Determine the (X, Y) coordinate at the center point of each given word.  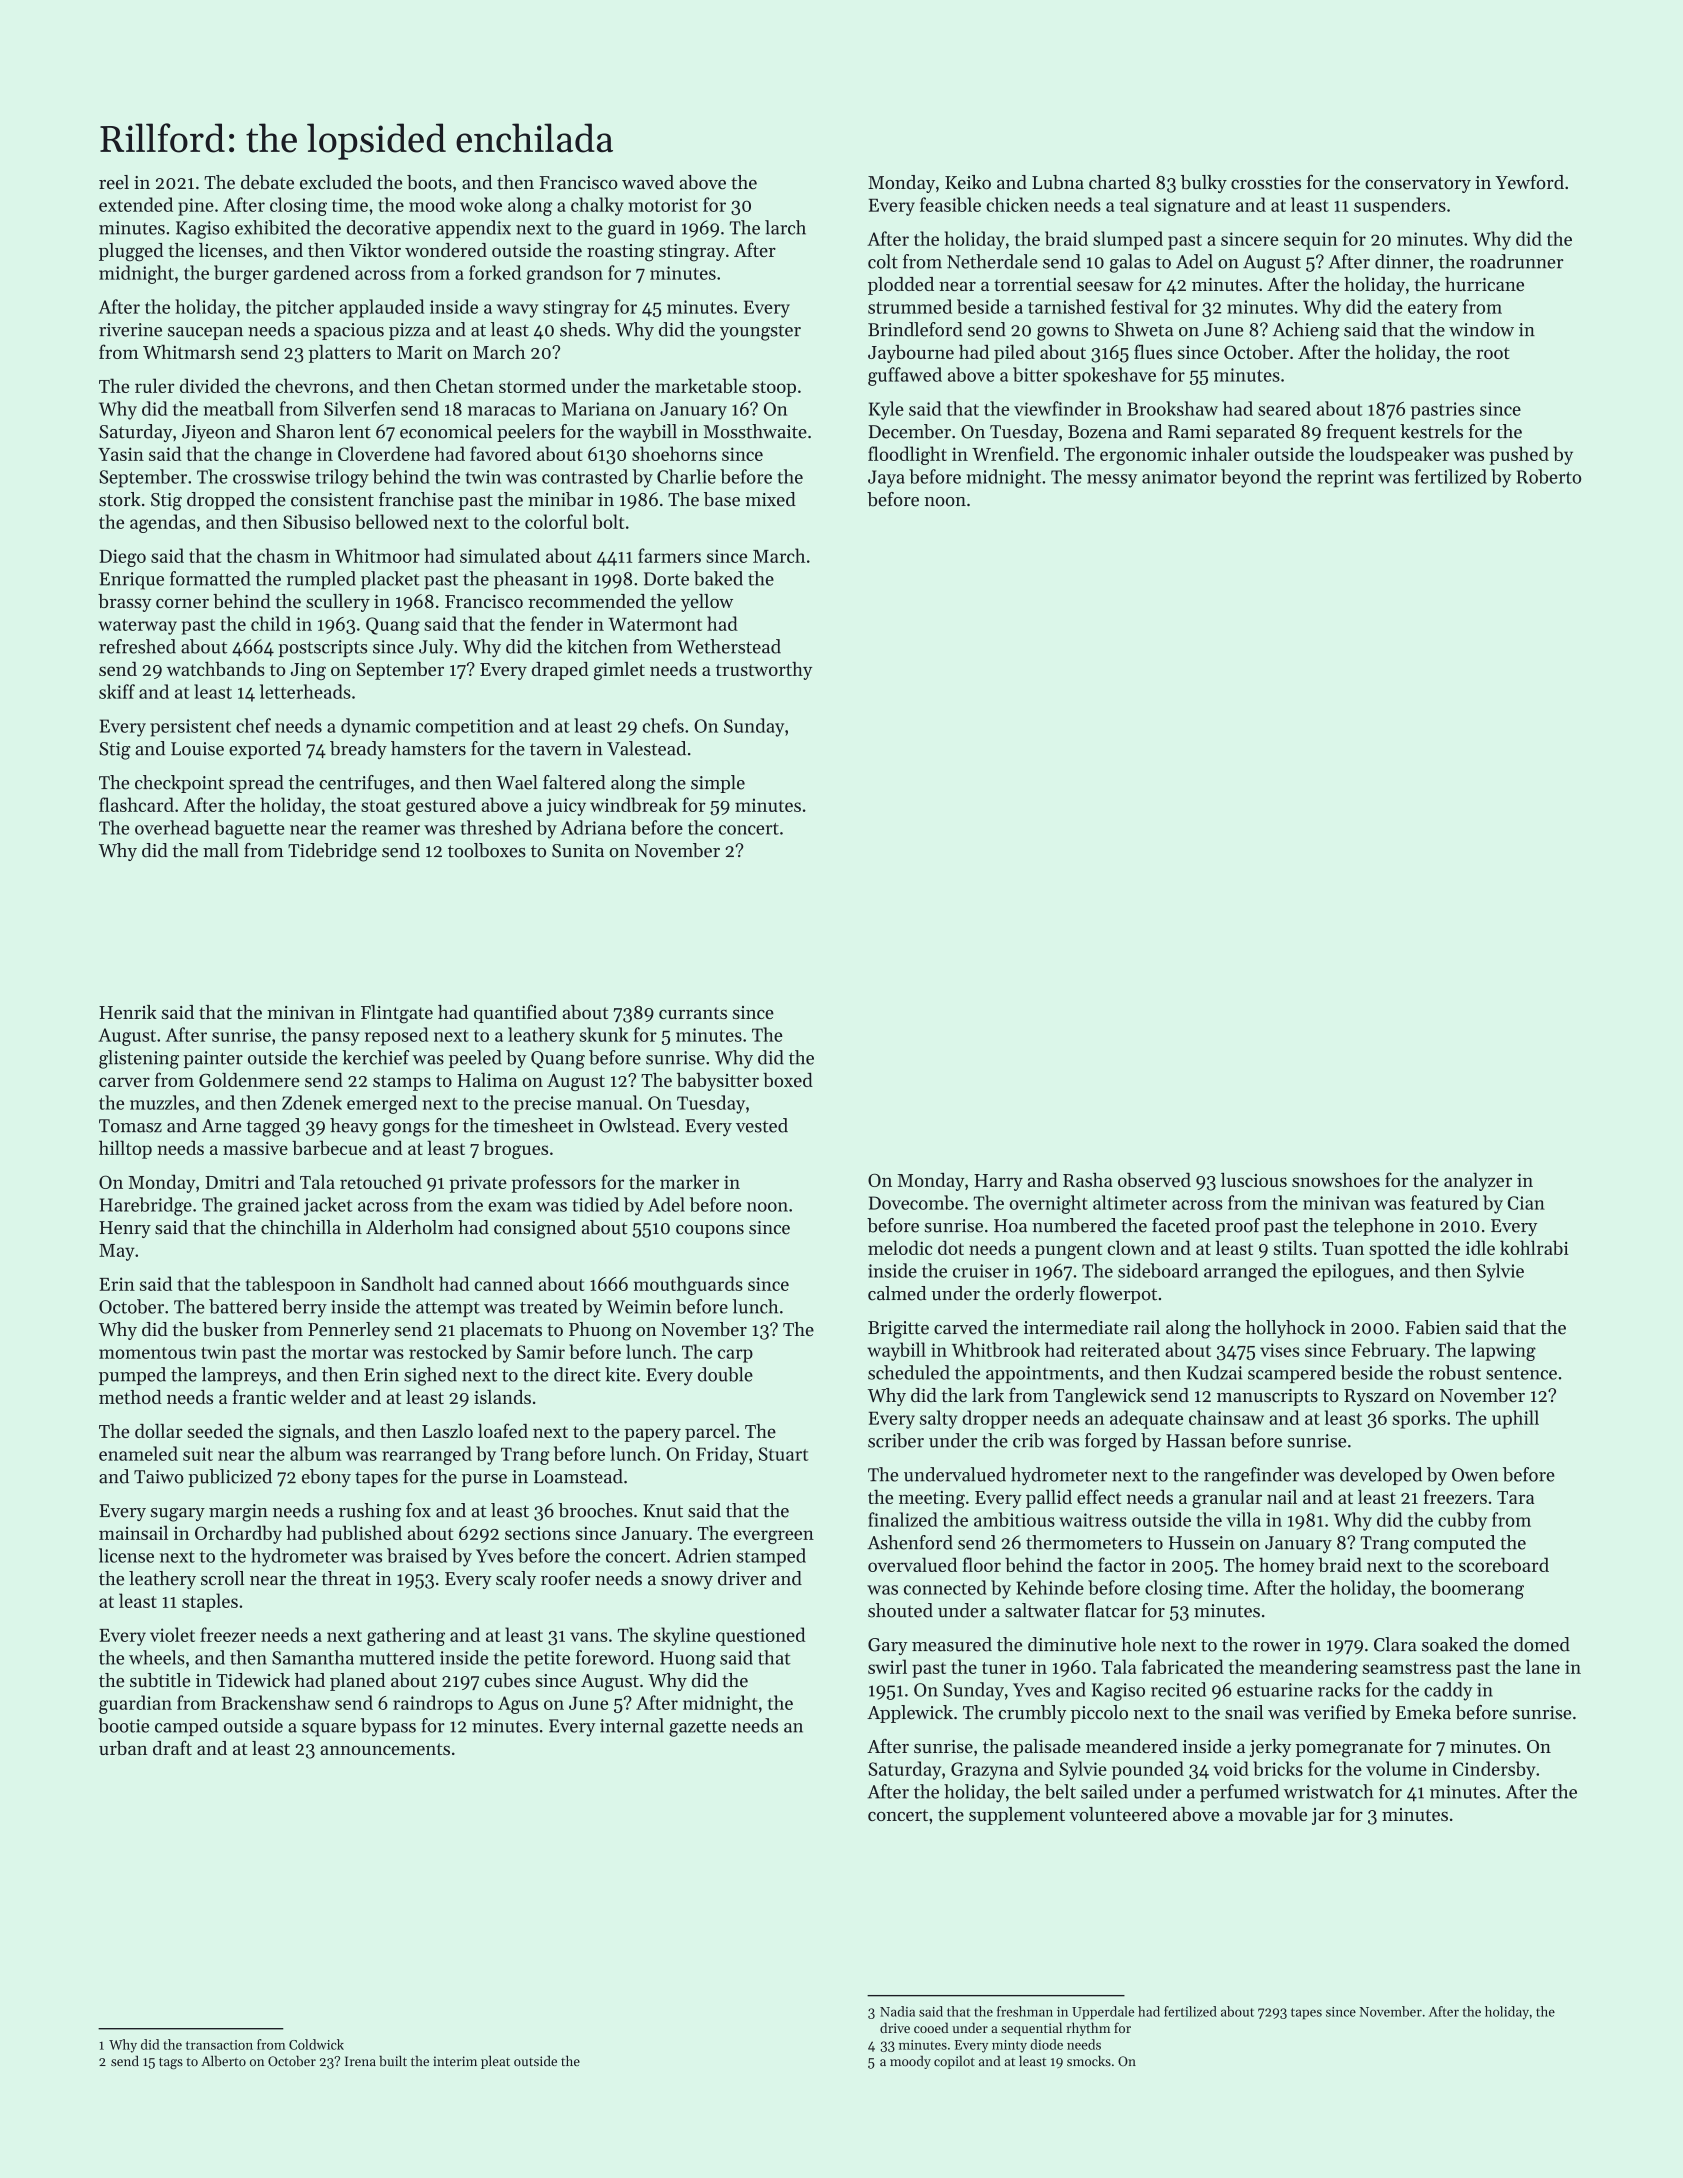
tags (171, 2063)
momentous (147, 1353)
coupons (710, 1231)
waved (648, 182)
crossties (1266, 183)
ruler (155, 385)
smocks (1089, 2061)
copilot (954, 2062)
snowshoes (1336, 1180)
